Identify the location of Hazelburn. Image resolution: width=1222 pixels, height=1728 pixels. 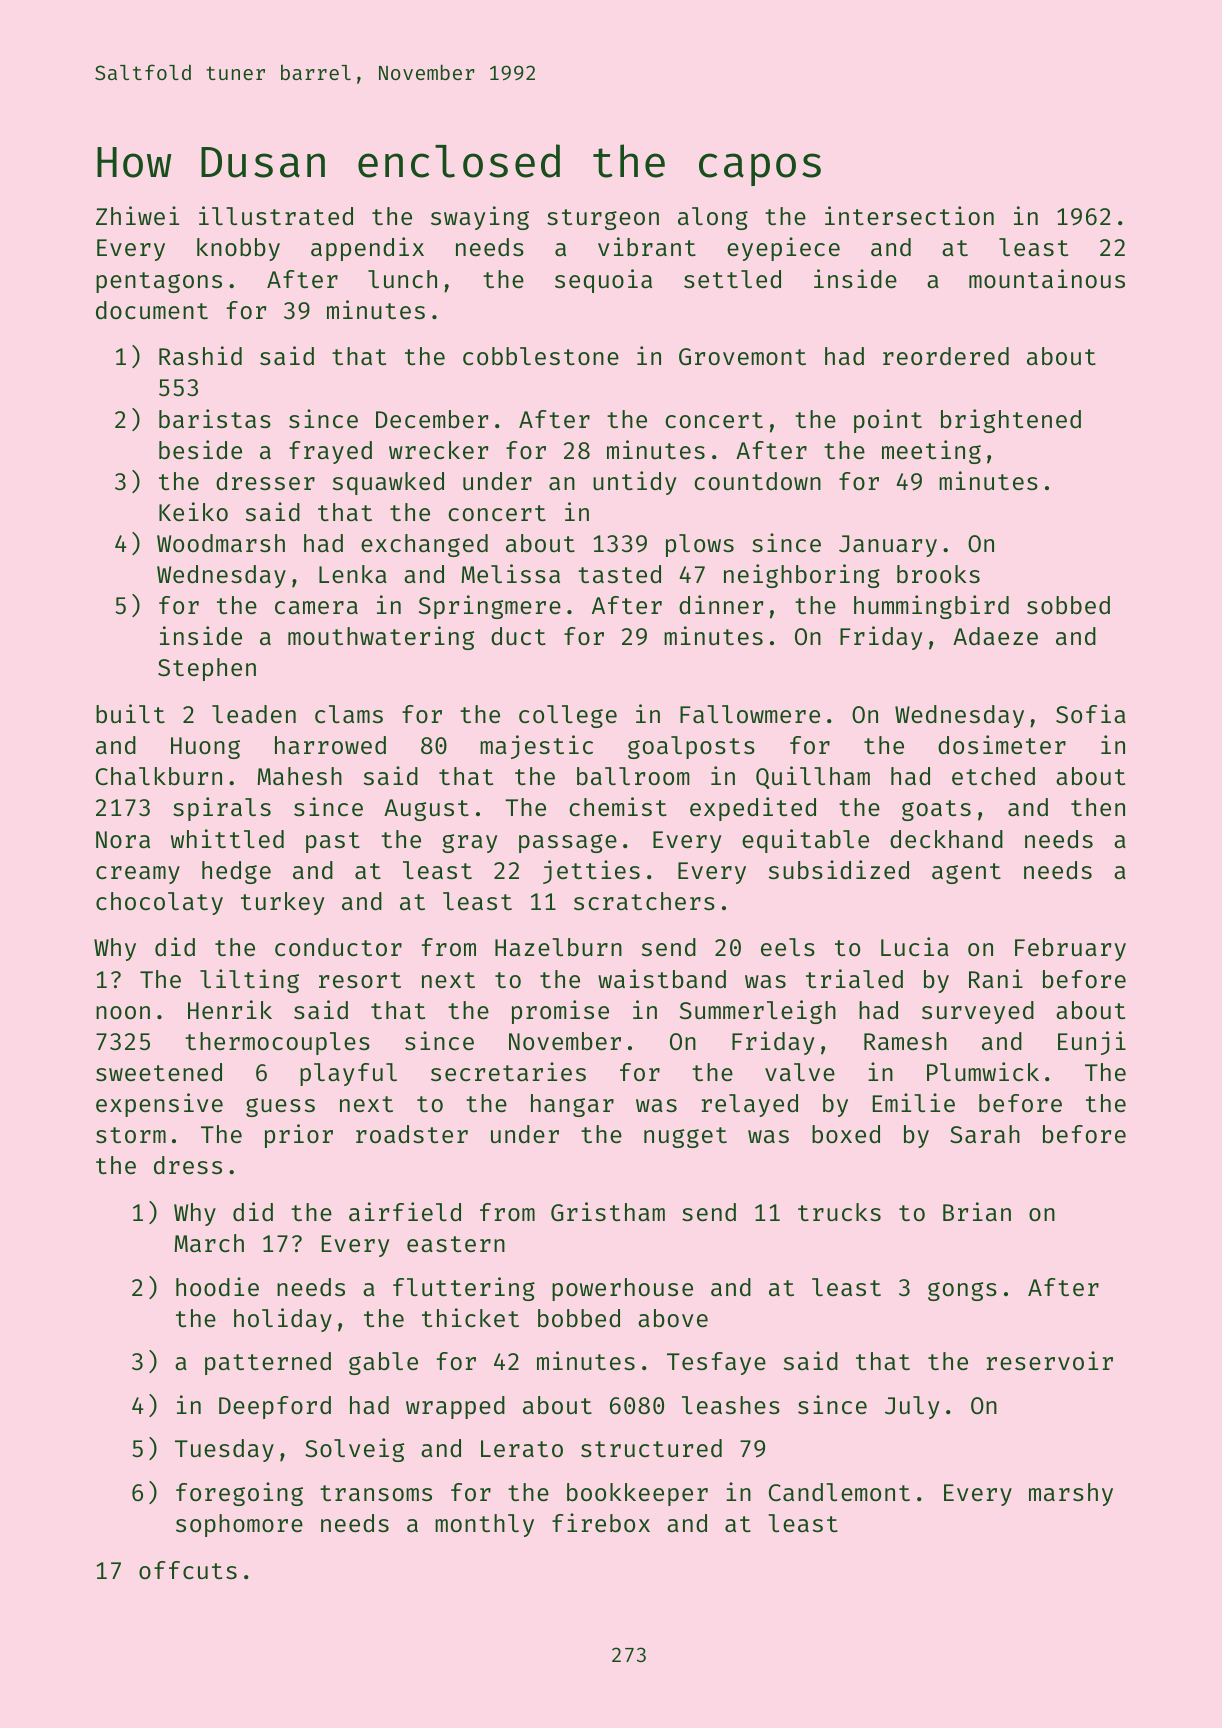
(558, 947).
